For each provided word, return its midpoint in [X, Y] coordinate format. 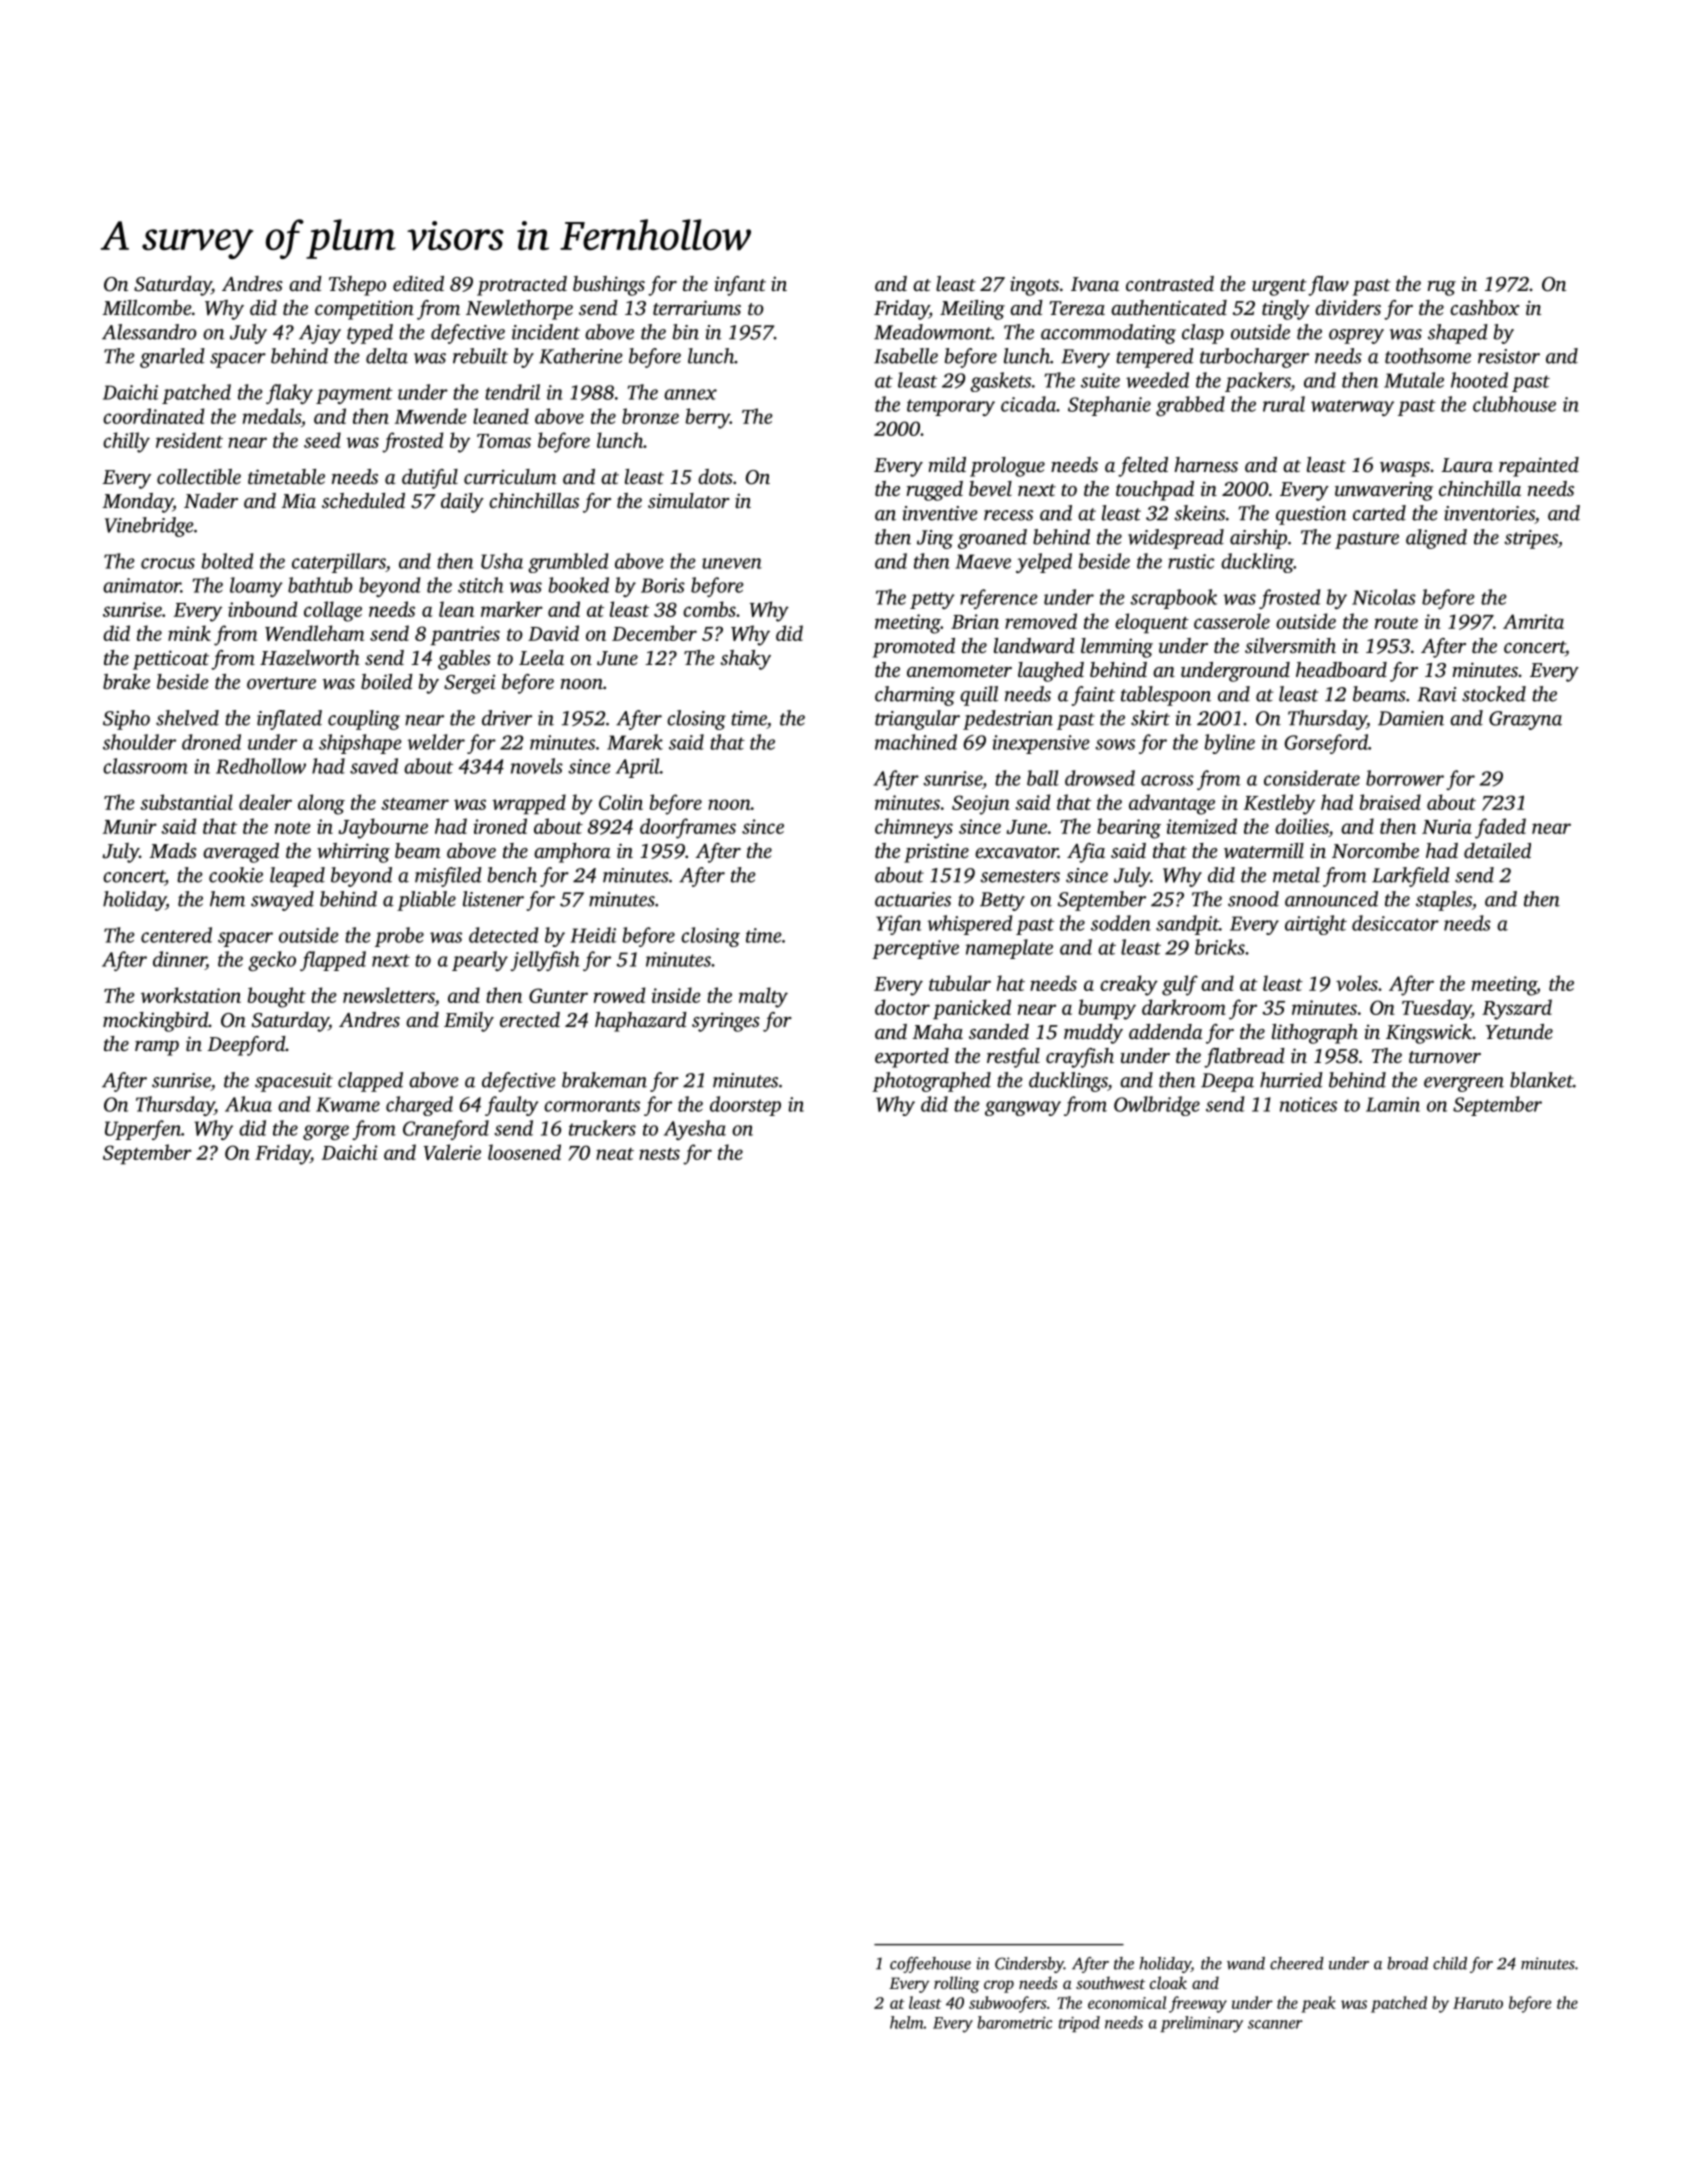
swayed [282, 901]
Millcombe [146, 307]
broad [1407, 1963]
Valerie [452, 1152]
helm [907, 2022]
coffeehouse [930, 1965]
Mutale [1414, 380]
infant [740, 286]
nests [659, 1154]
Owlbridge [1157, 1106]
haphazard [641, 1022]
